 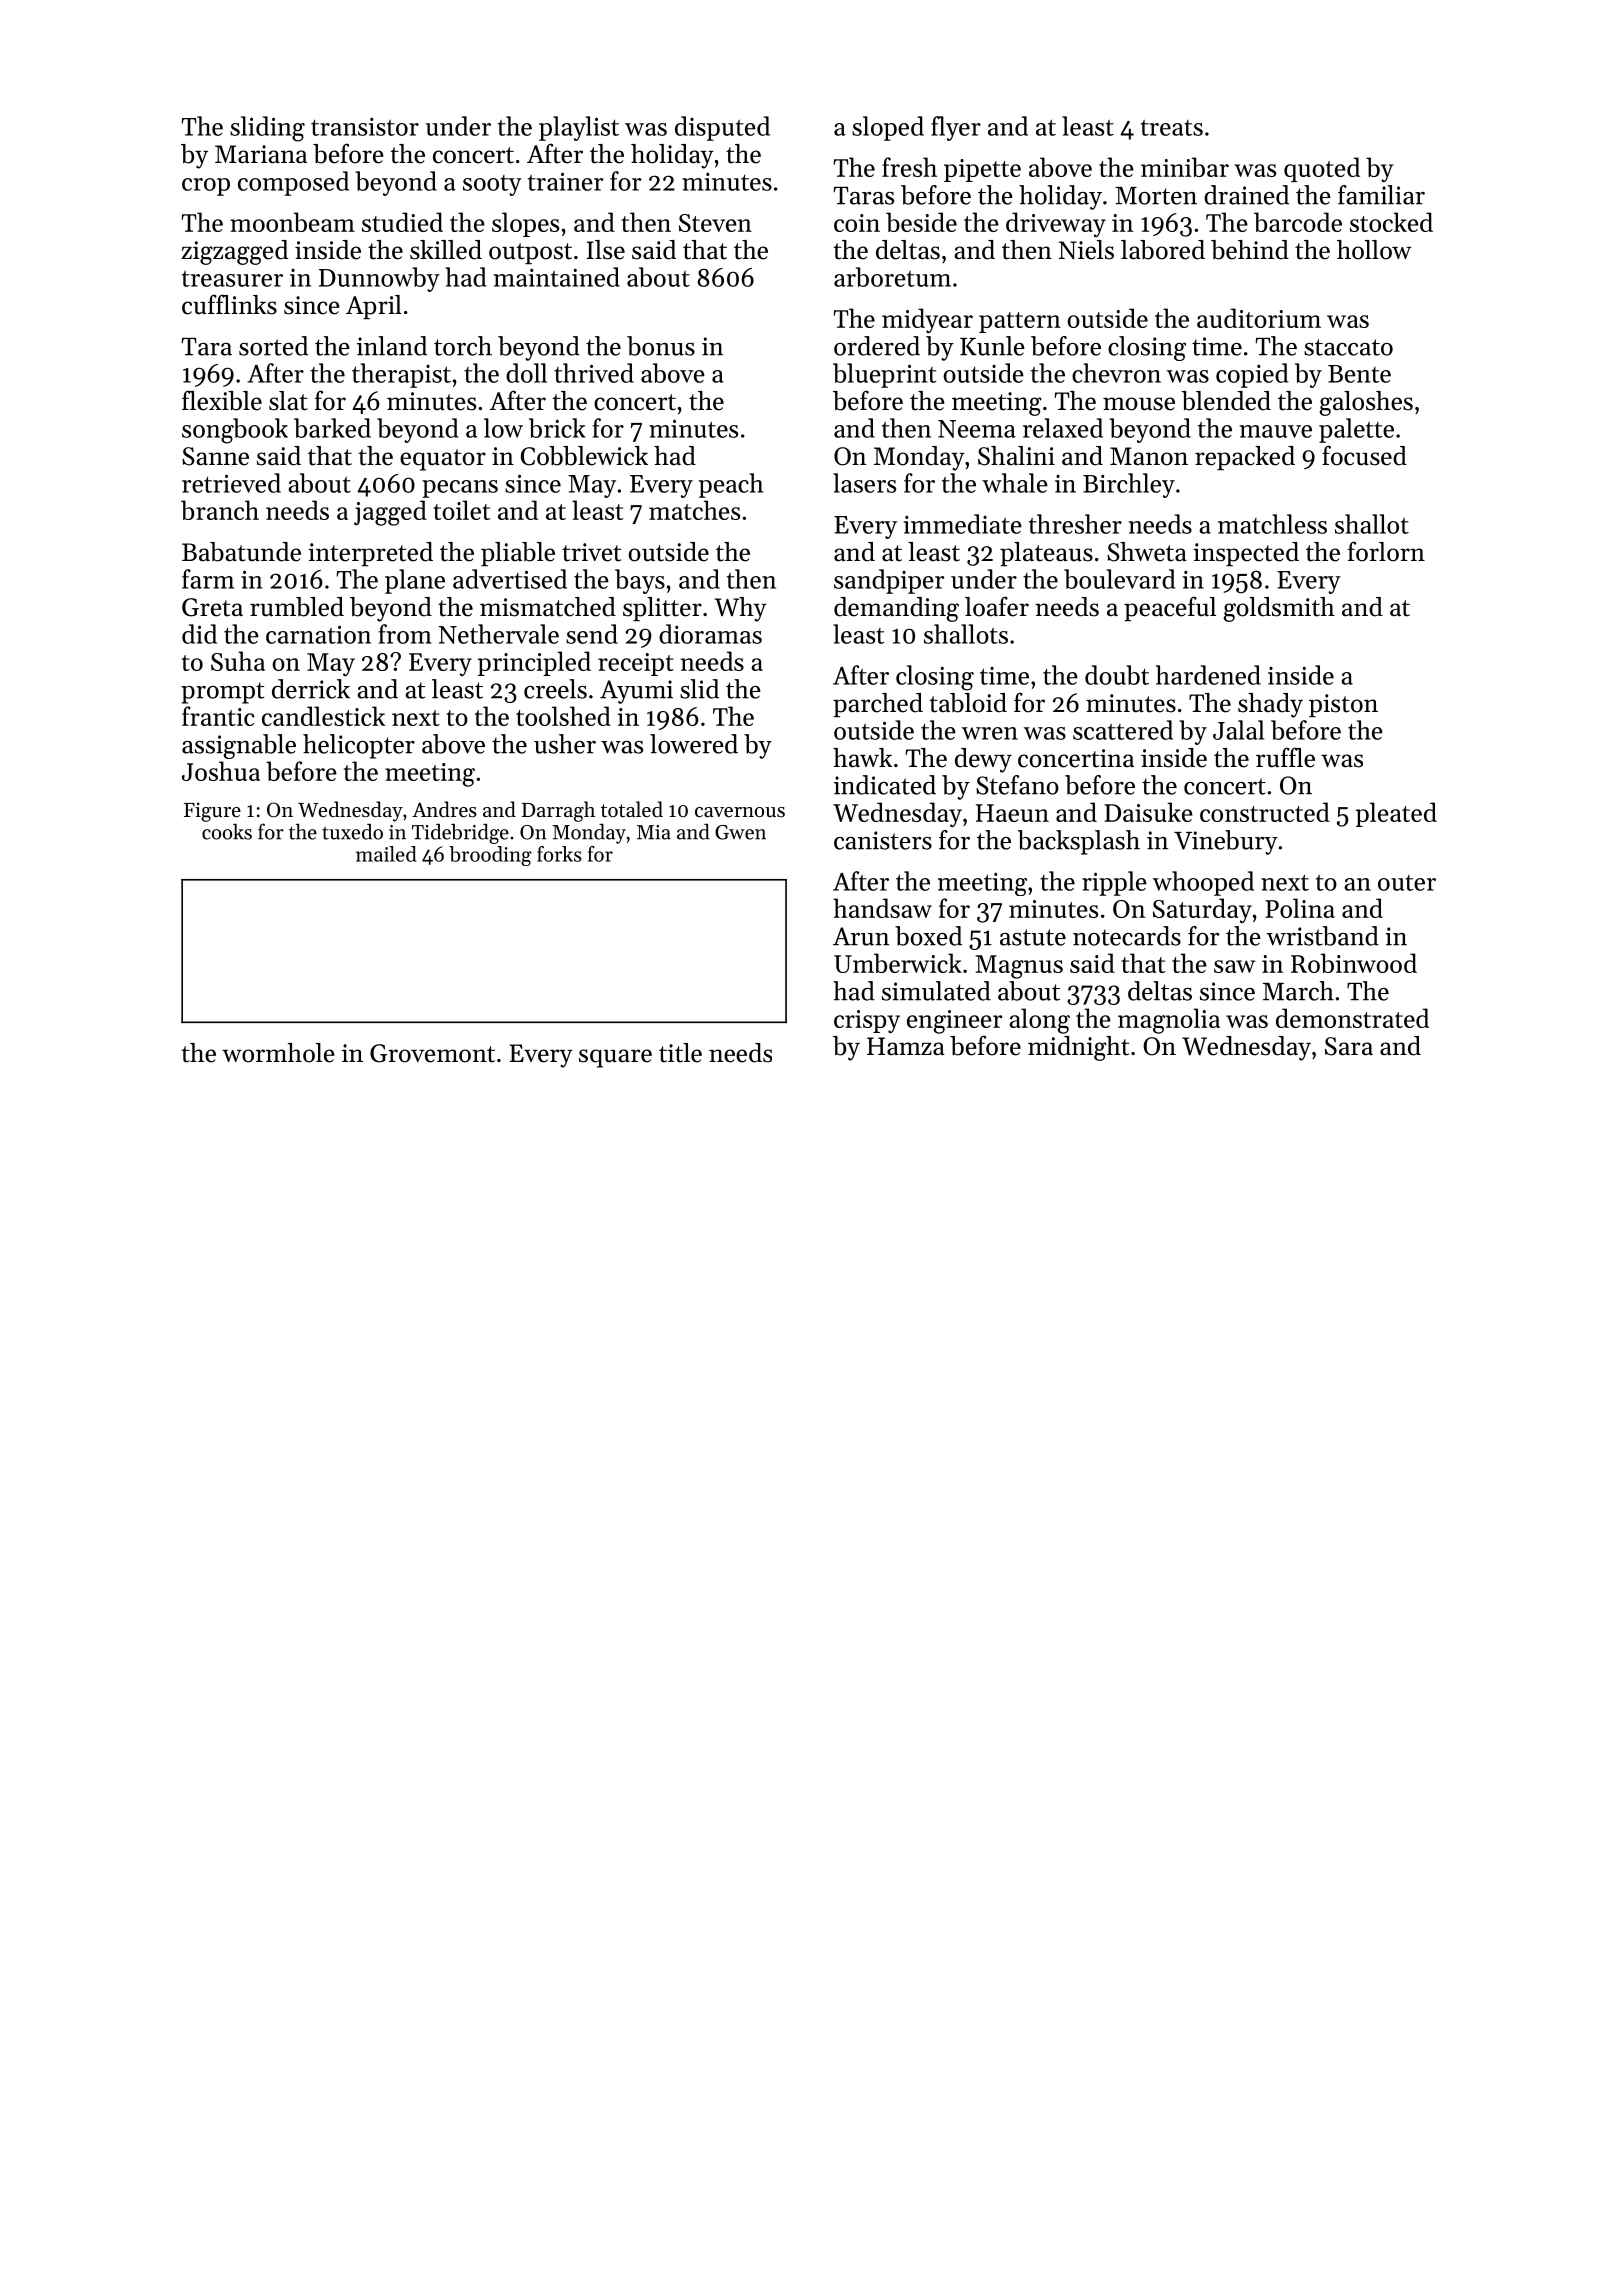 What do you see at coordinates (1172, 128) in the screenshot?
I see `treats` at bounding box center [1172, 128].
